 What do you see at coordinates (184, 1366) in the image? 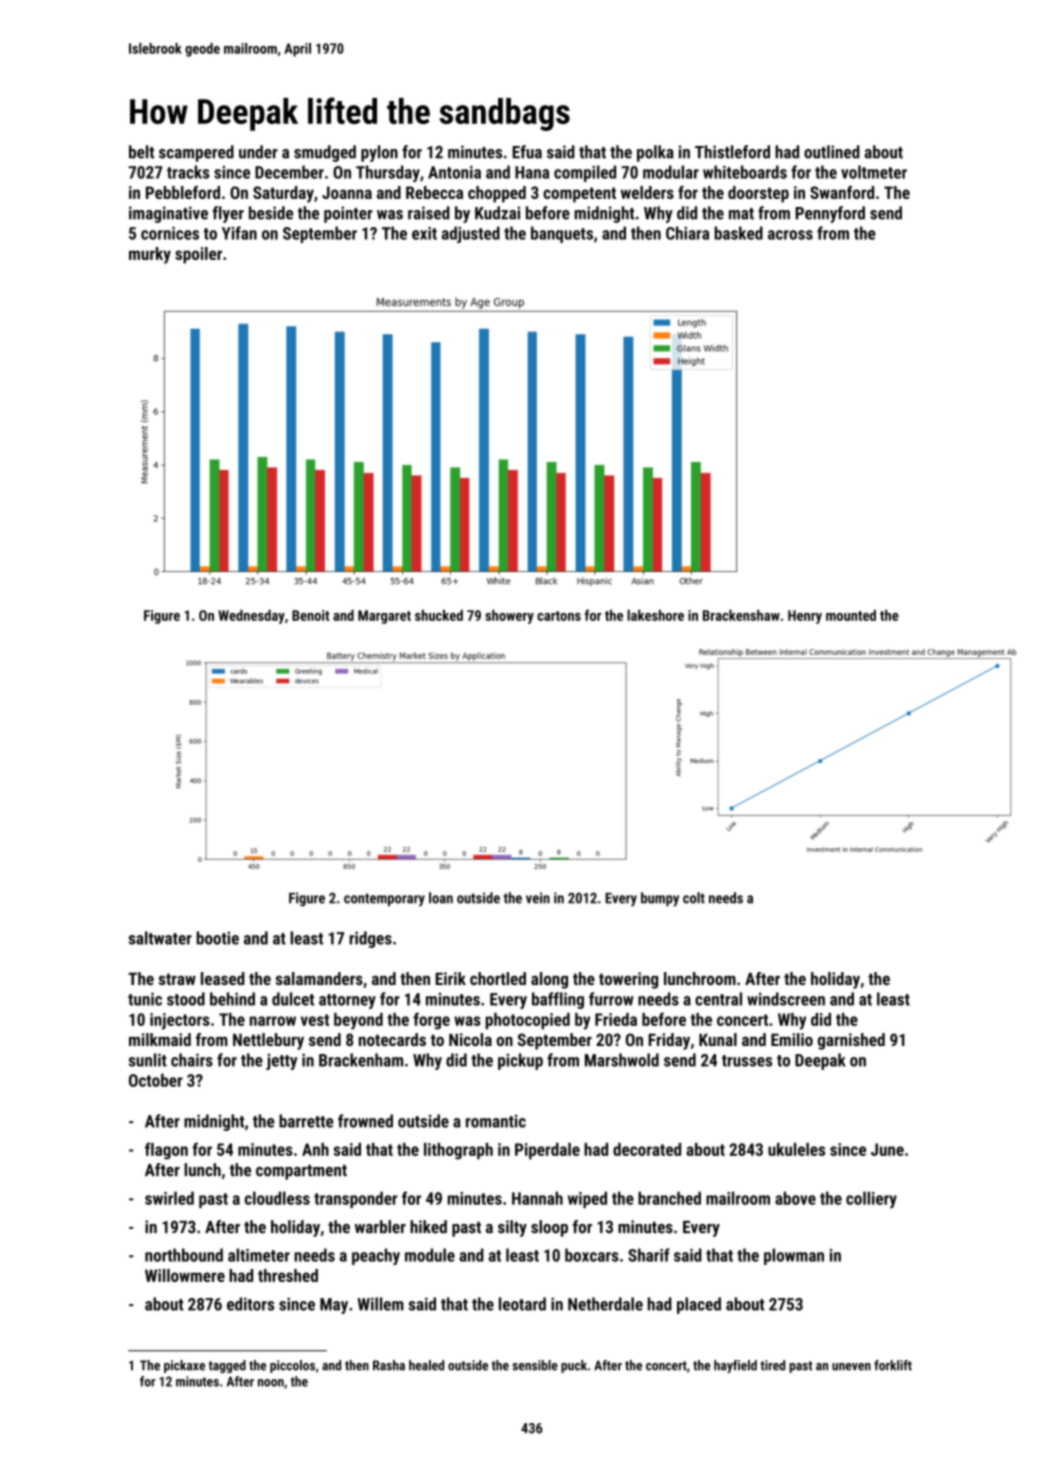
I see `pickaxe` at bounding box center [184, 1366].
